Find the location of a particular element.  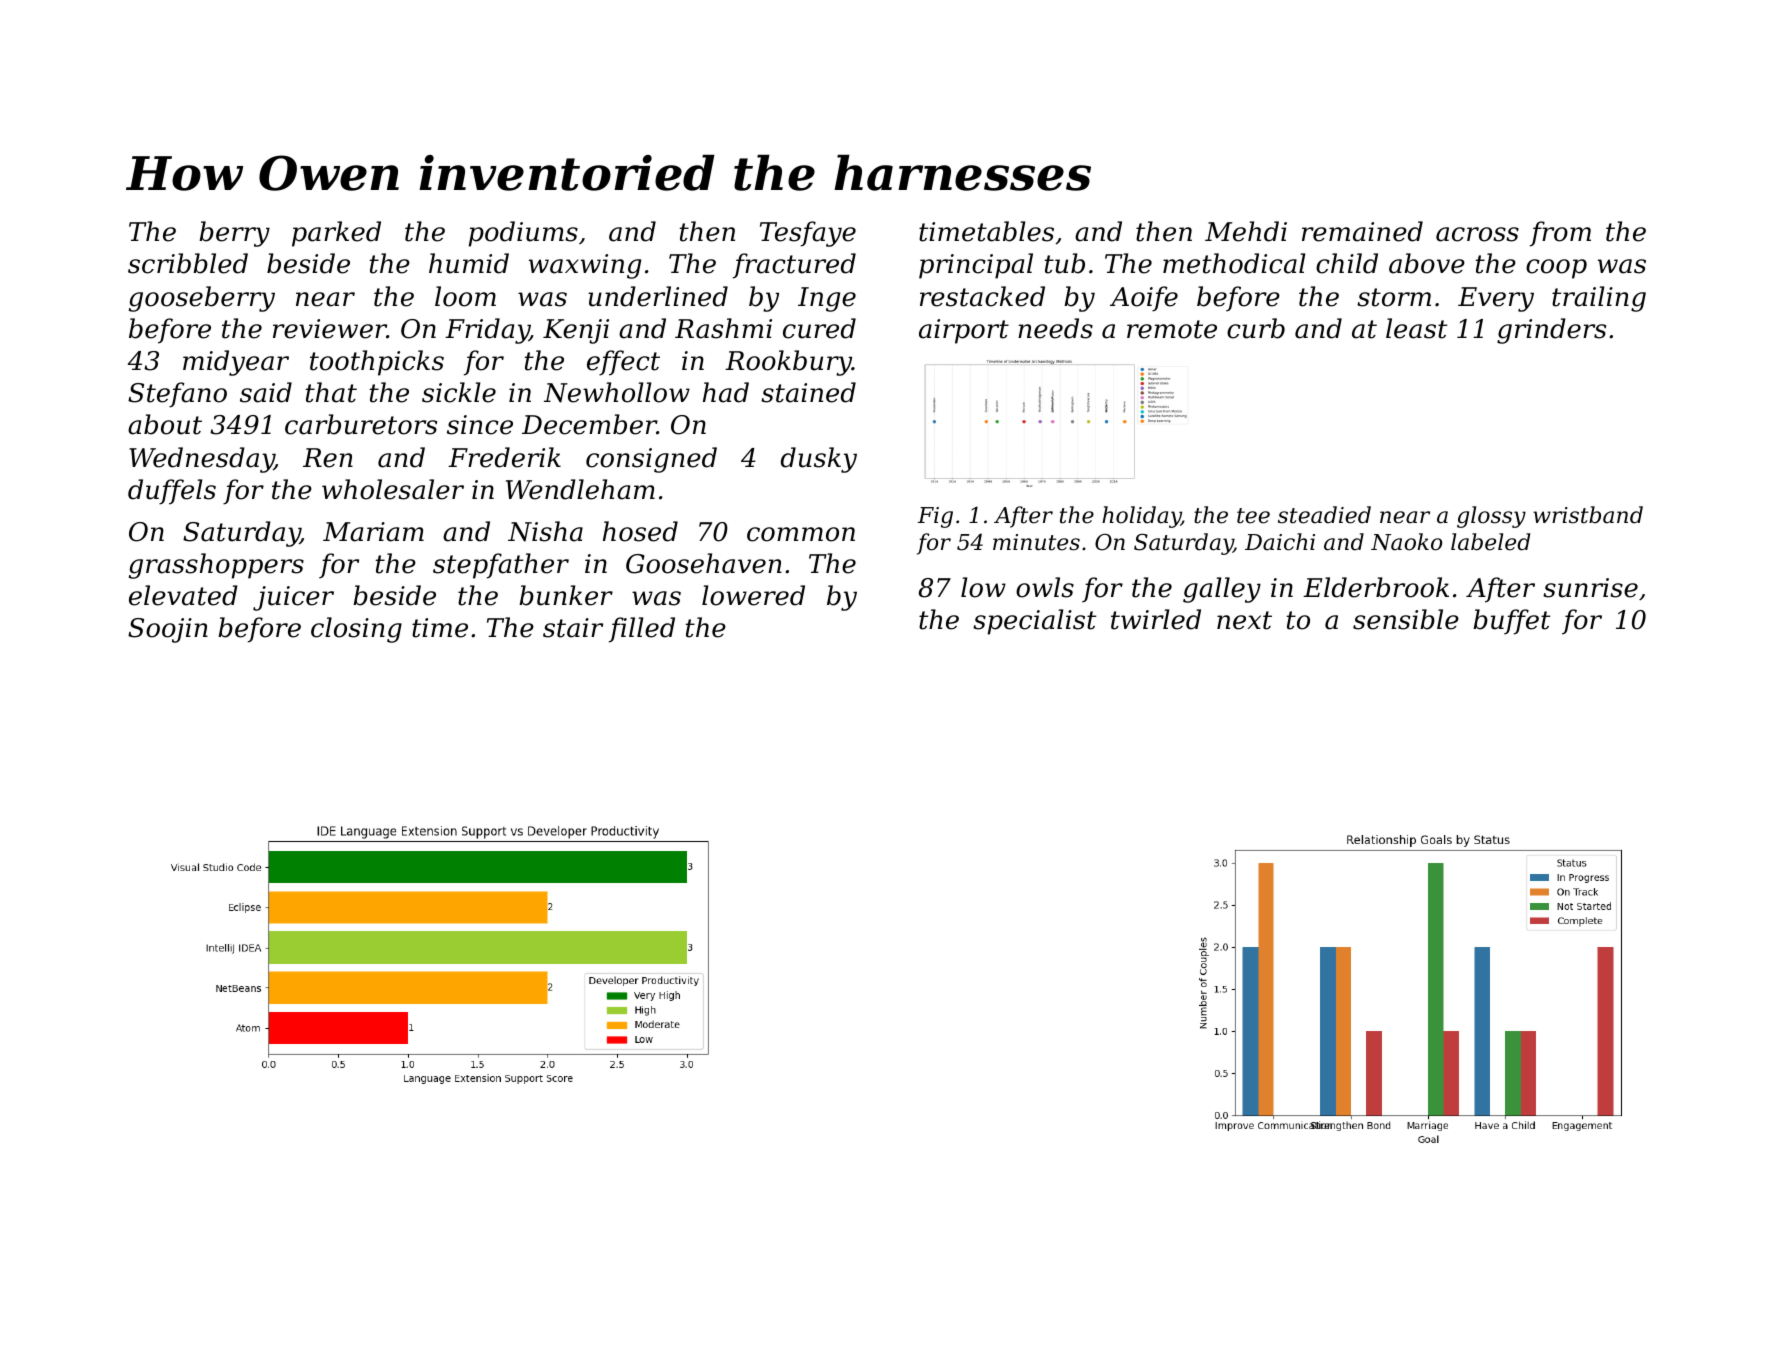

parked is located at coordinates (336, 234).
